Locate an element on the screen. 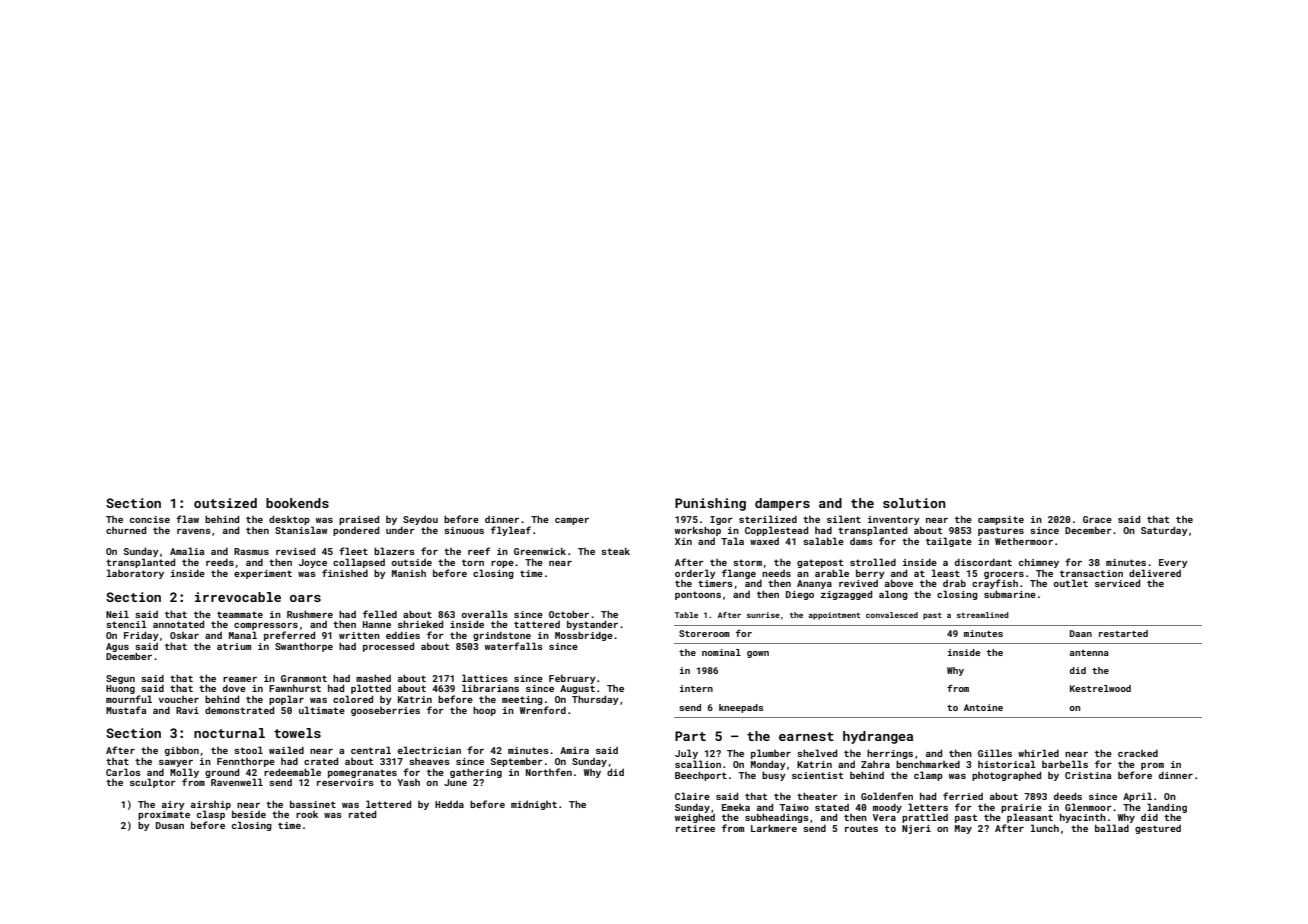 This screenshot has width=1308, height=924. Antoine is located at coordinates (983, 707).
